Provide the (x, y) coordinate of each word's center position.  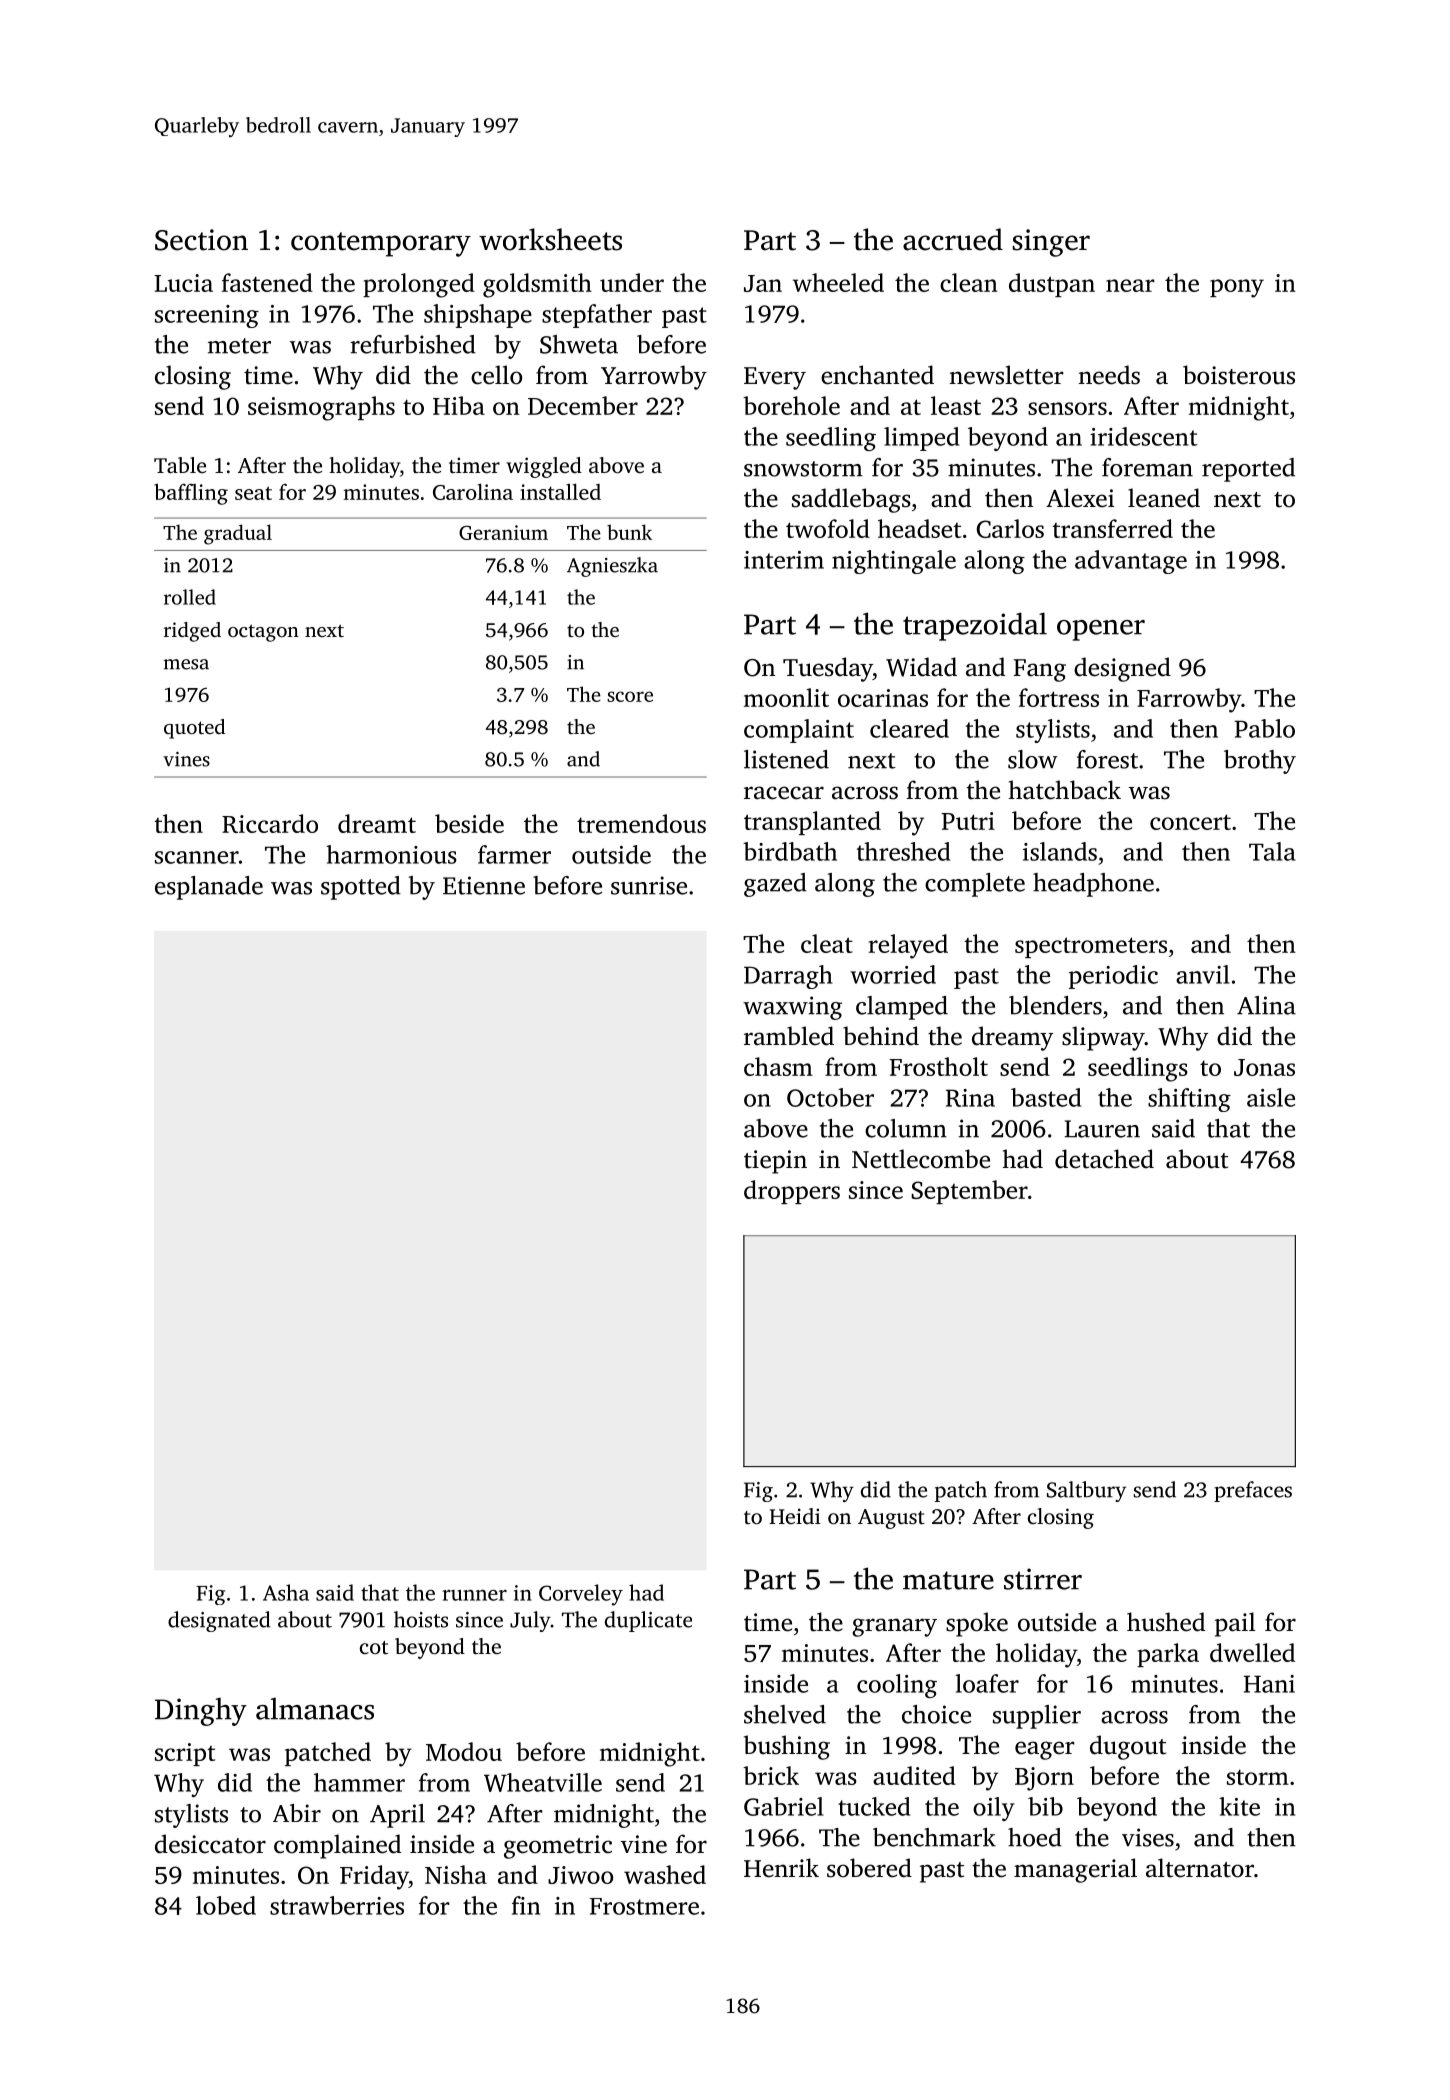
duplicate (648, 1621)
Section (201, 240)
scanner (197, 857)
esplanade (209, 888)
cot (374, 1647)
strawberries (337, 1905)
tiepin (775, 1162)
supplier (1037, 1717)
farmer (514, 854)
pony (1237, 288)
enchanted (877, 375)
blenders (1055, 1005)
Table (180, 465)
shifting (1189, 1100)
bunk (629, 532)
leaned (1164, 498)
